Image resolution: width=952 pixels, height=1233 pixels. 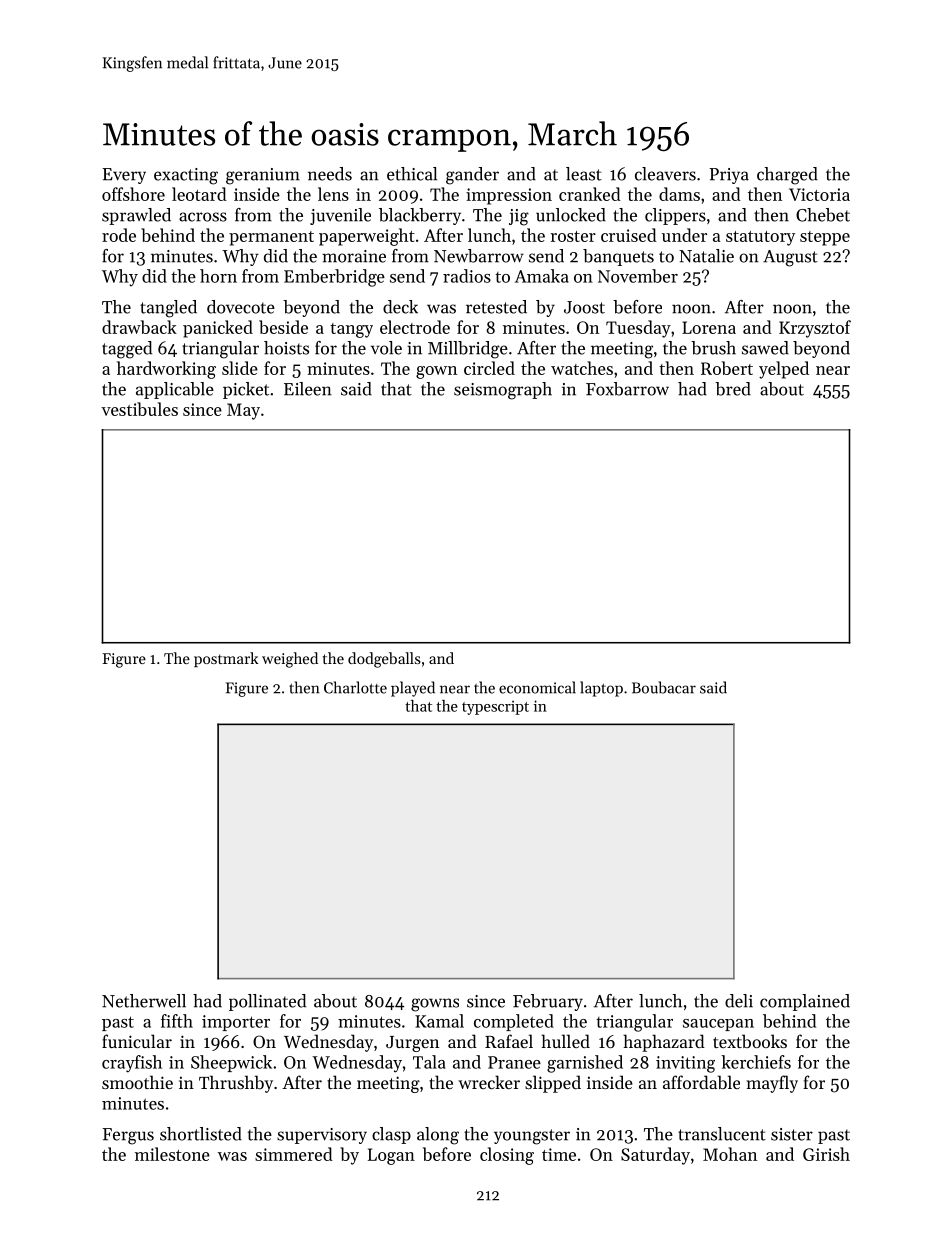 I want to click on Boubacar, so click(x=664, y=687).
